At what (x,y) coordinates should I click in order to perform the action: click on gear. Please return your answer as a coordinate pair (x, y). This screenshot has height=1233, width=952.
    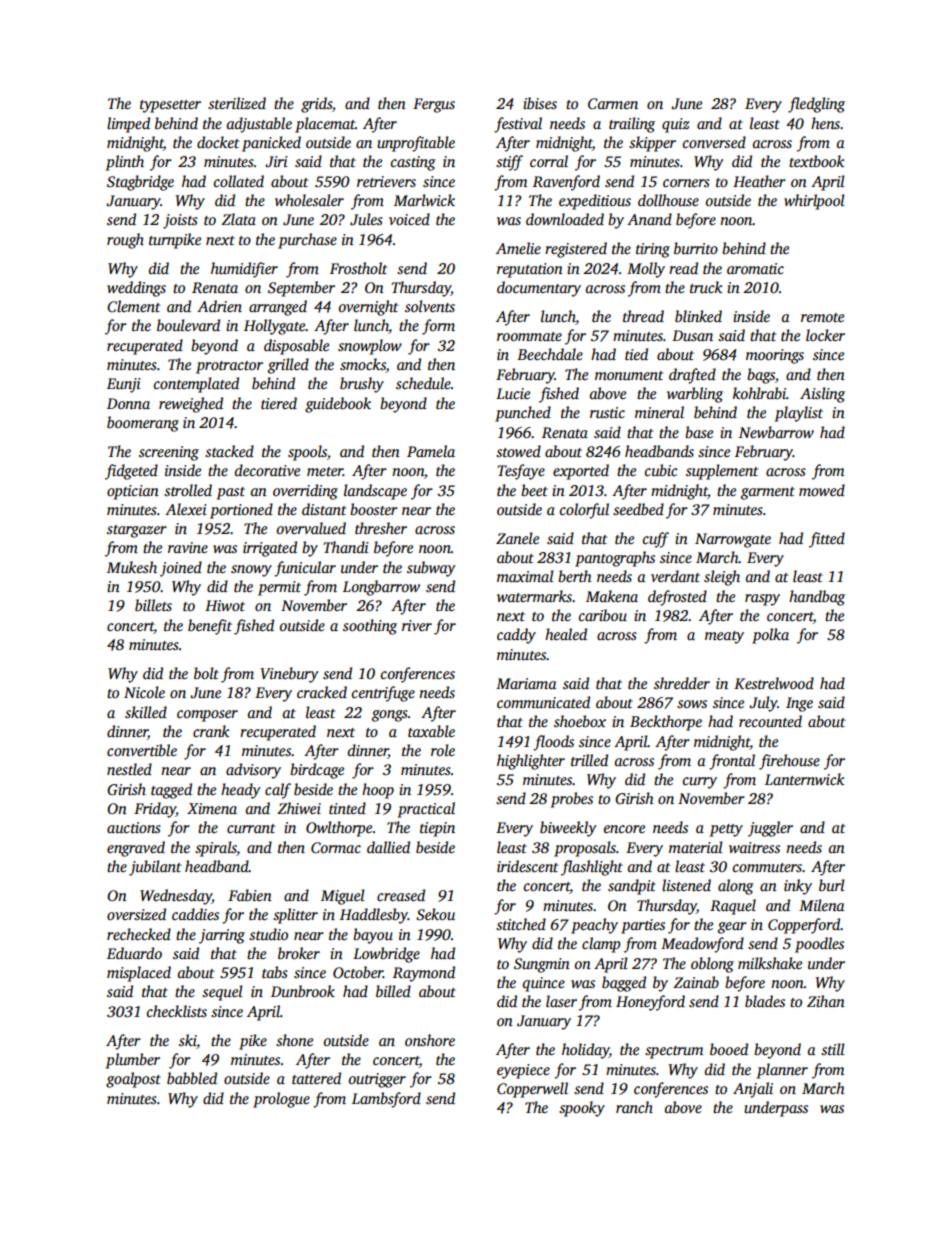
    Looking at the image, I should click on (732, 928).
